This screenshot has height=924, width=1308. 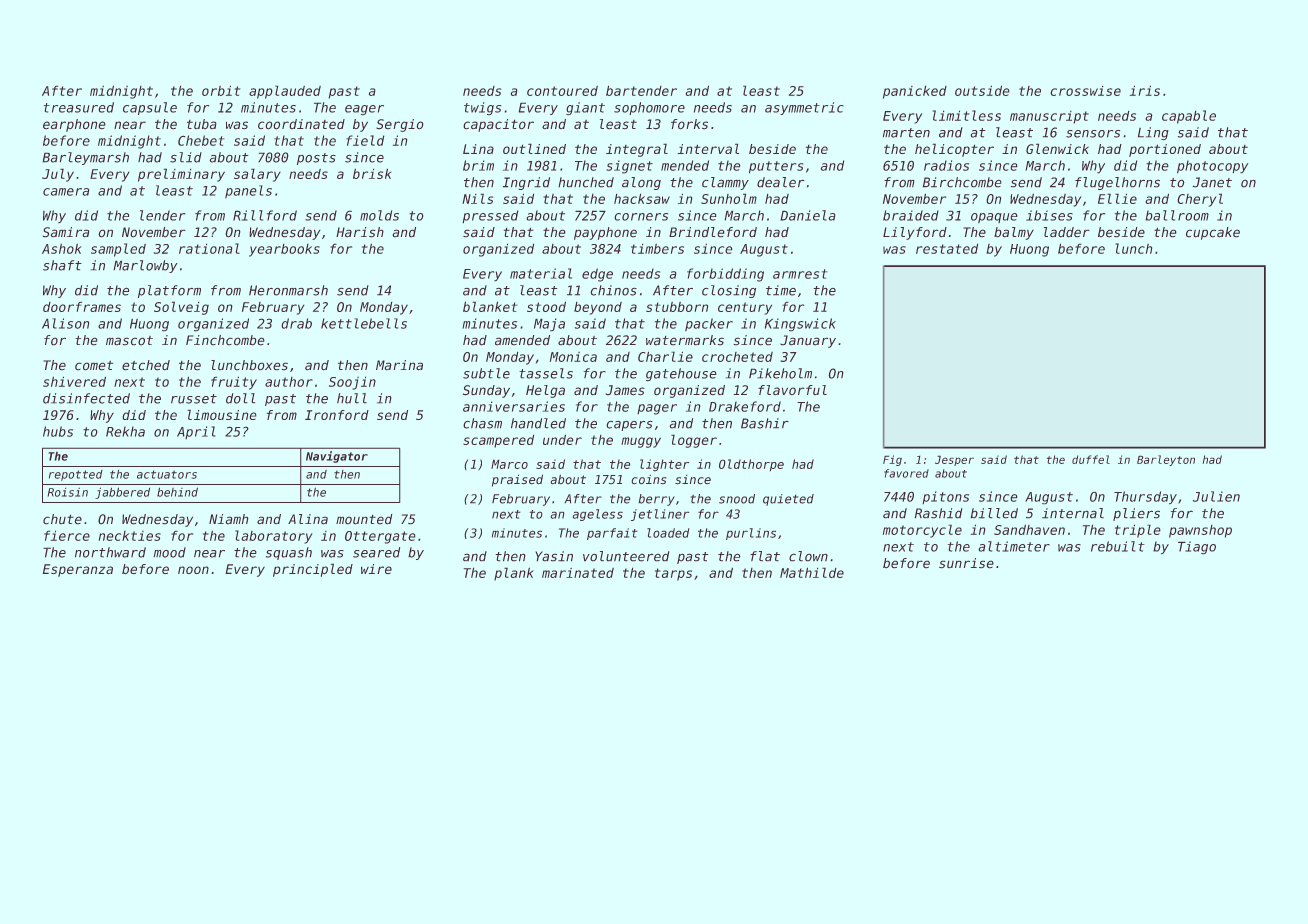 I want to click on internal, so click(x=1073, y=513).
